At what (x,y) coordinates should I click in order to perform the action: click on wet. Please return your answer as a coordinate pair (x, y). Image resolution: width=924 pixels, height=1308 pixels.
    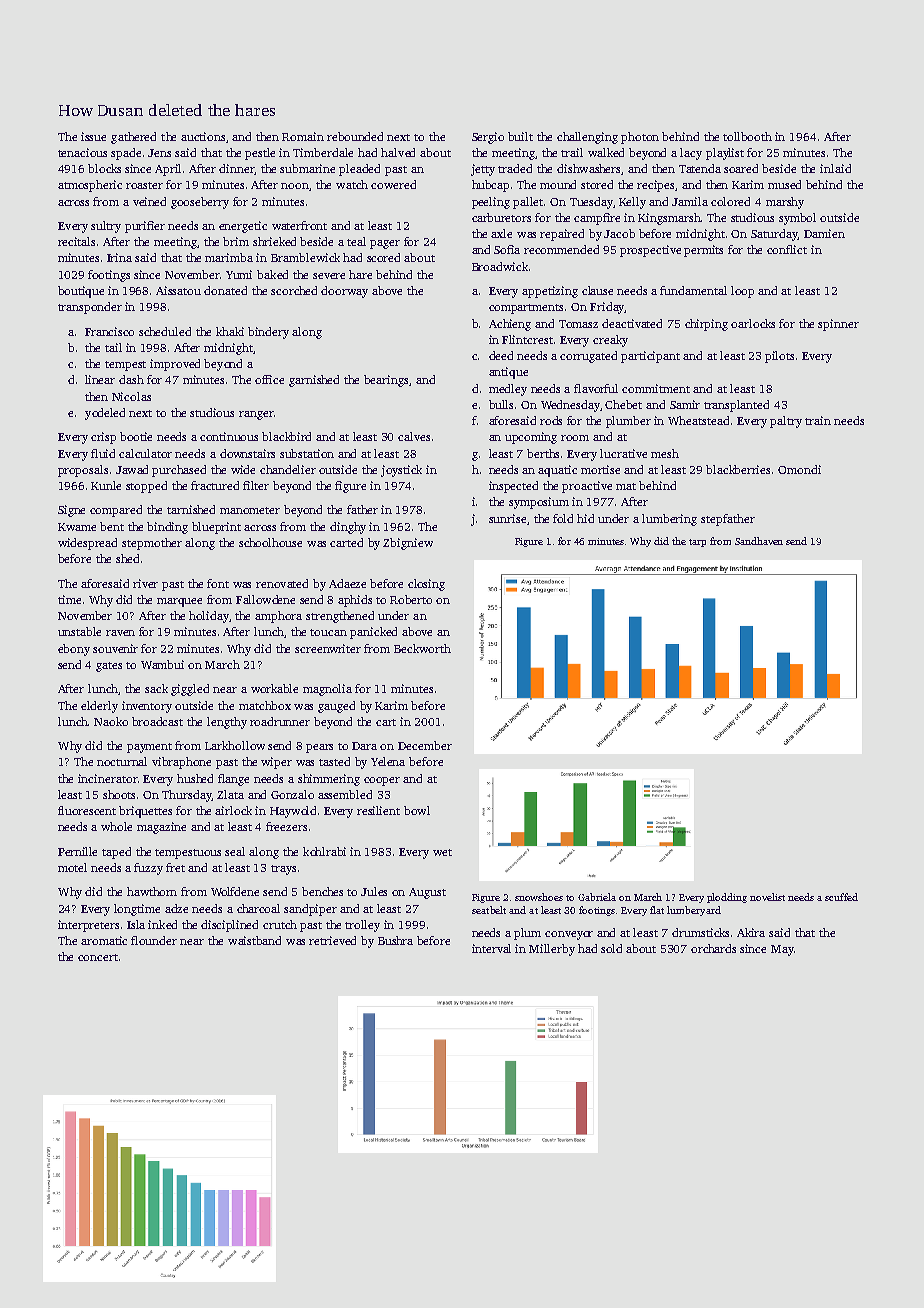
    Looking at the image, I should click on (442, 852).
